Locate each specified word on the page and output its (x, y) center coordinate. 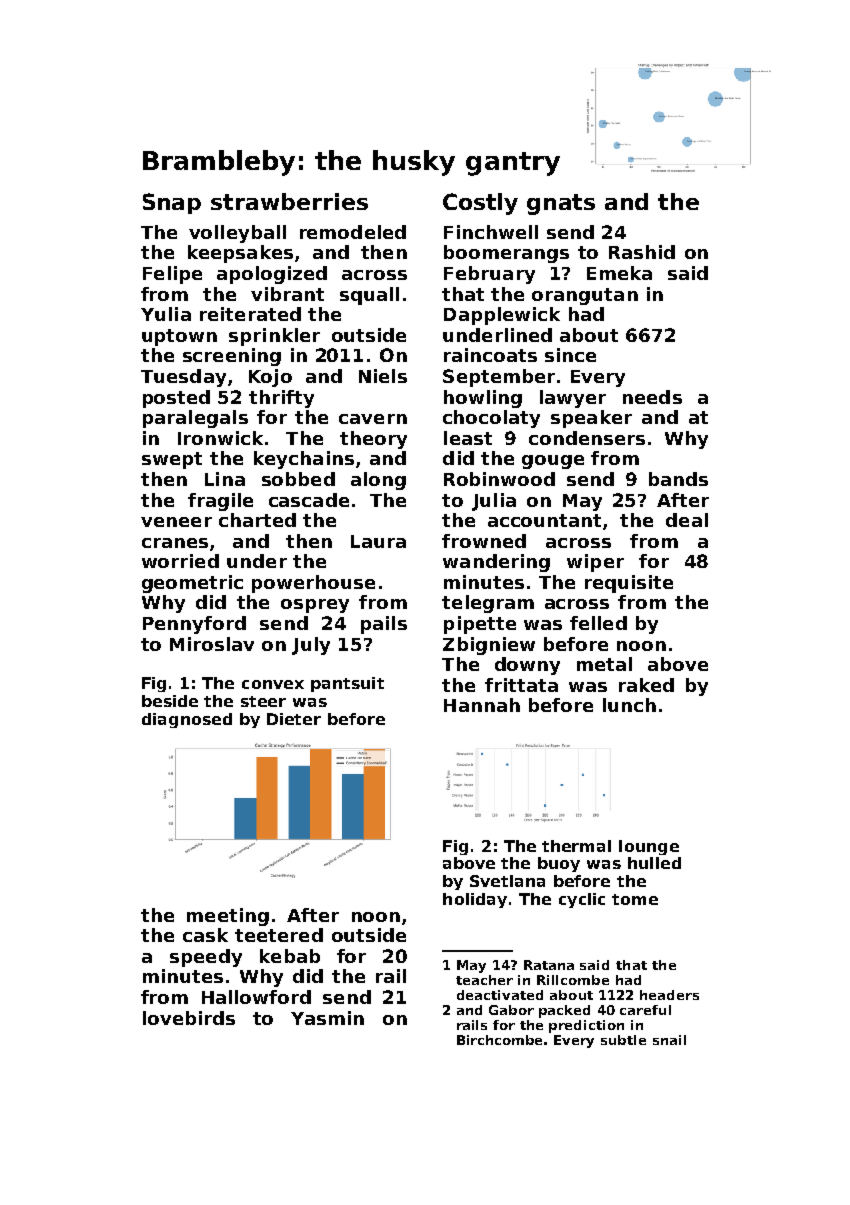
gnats (561, 204)
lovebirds (189, 1018)
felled (598, 623)
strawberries (289, 201)
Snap (172, 203)
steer (263, 701)
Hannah (482, 705)
